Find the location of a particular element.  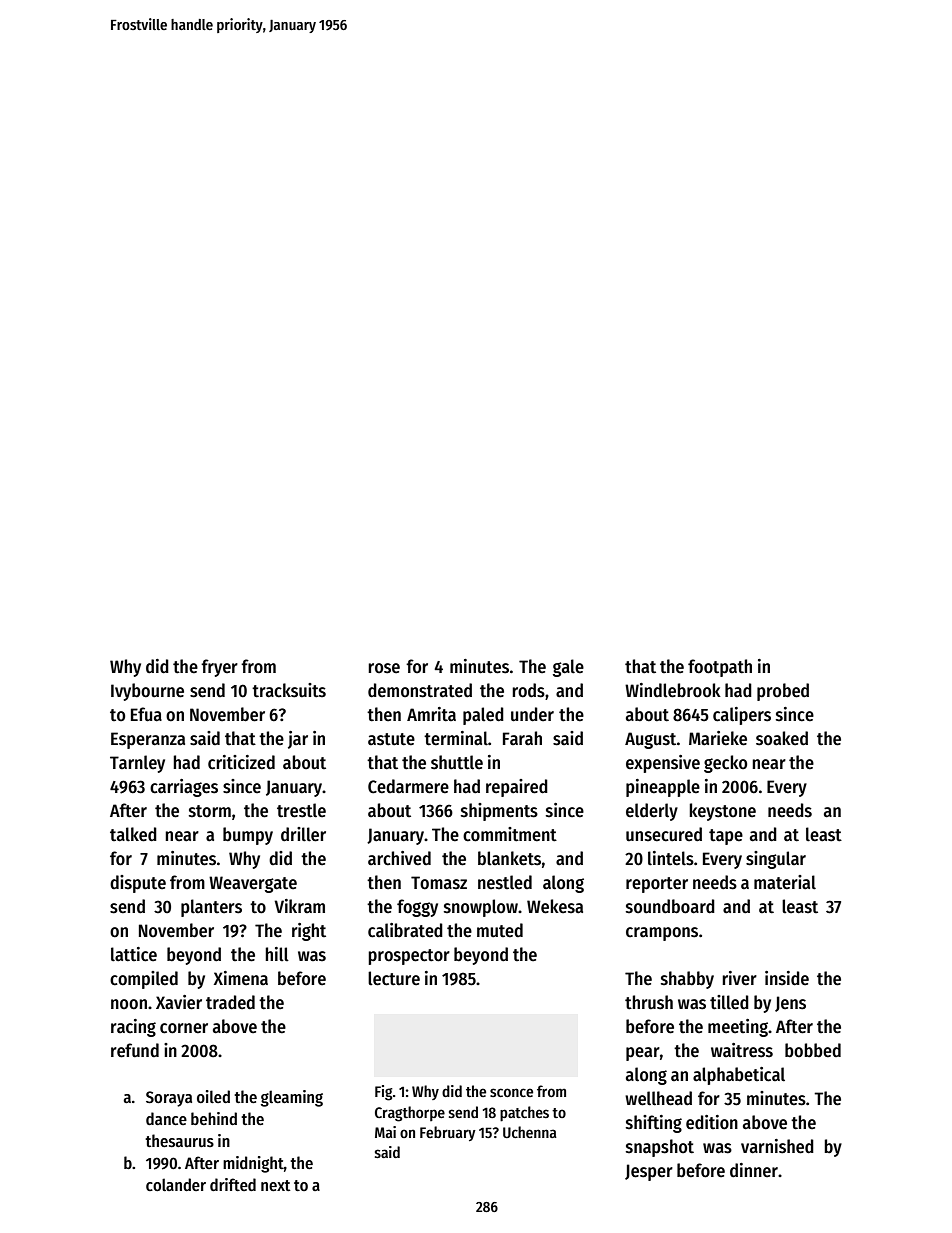

bumpy is located at coordinates (248, 836).
